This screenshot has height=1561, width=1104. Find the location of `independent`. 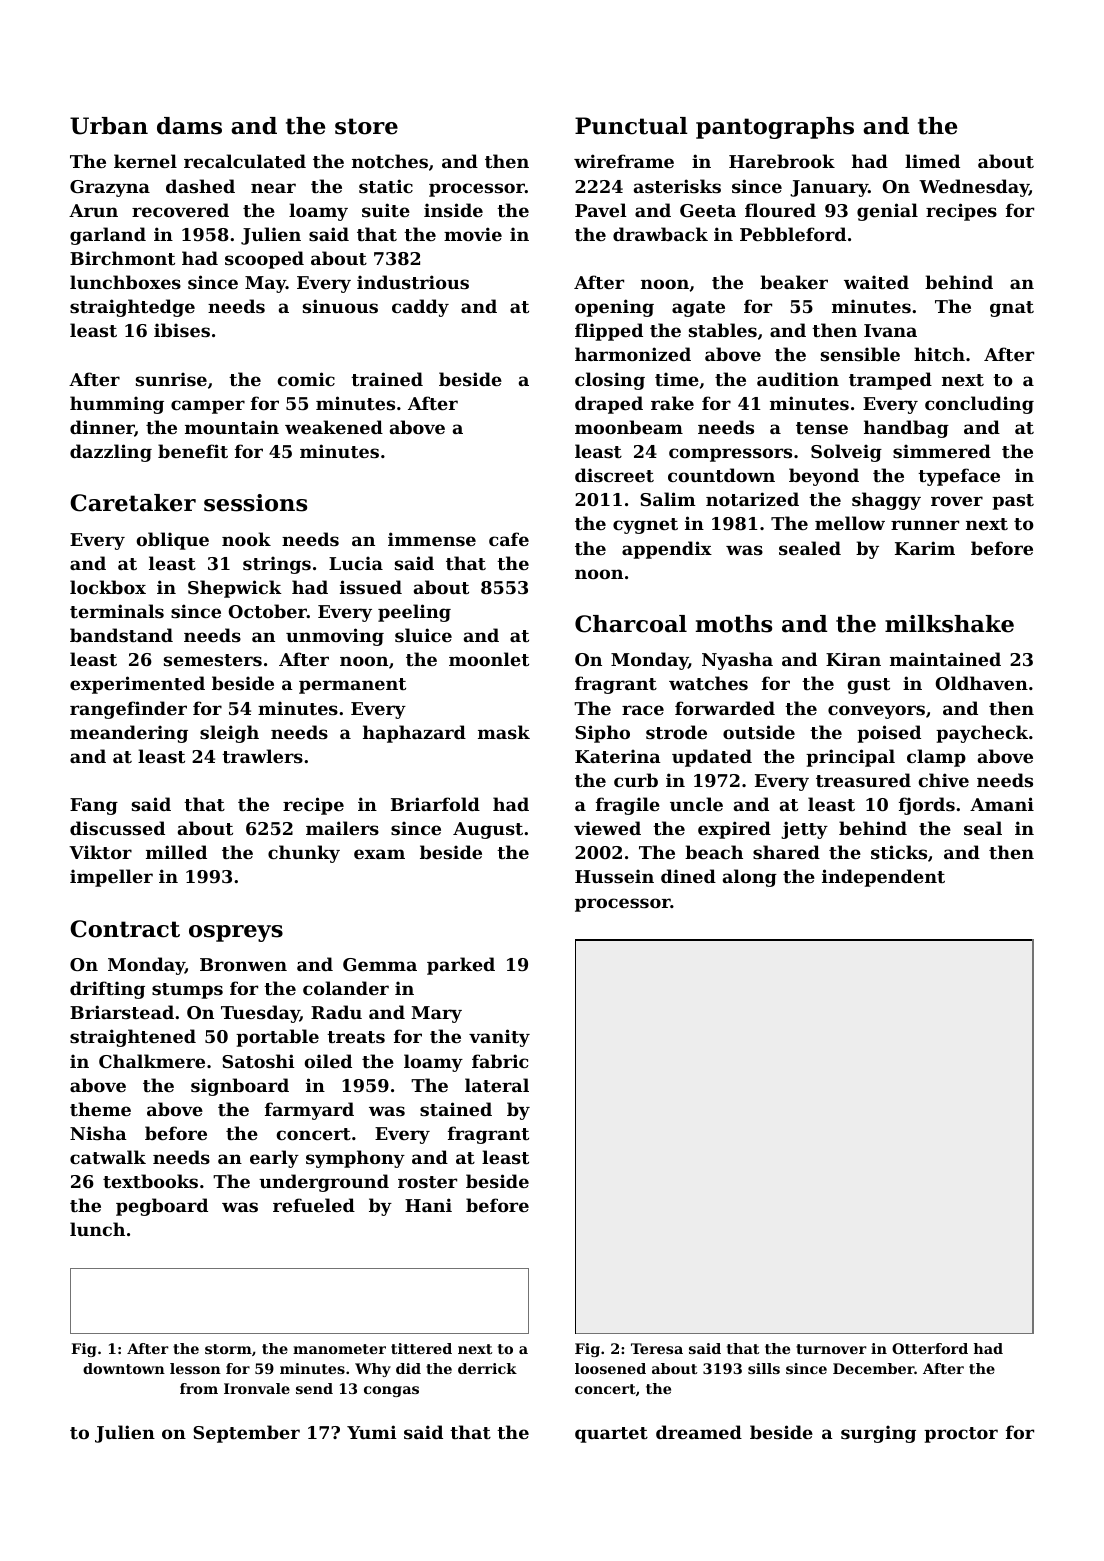

independent is located at coordinates (883, 878).
